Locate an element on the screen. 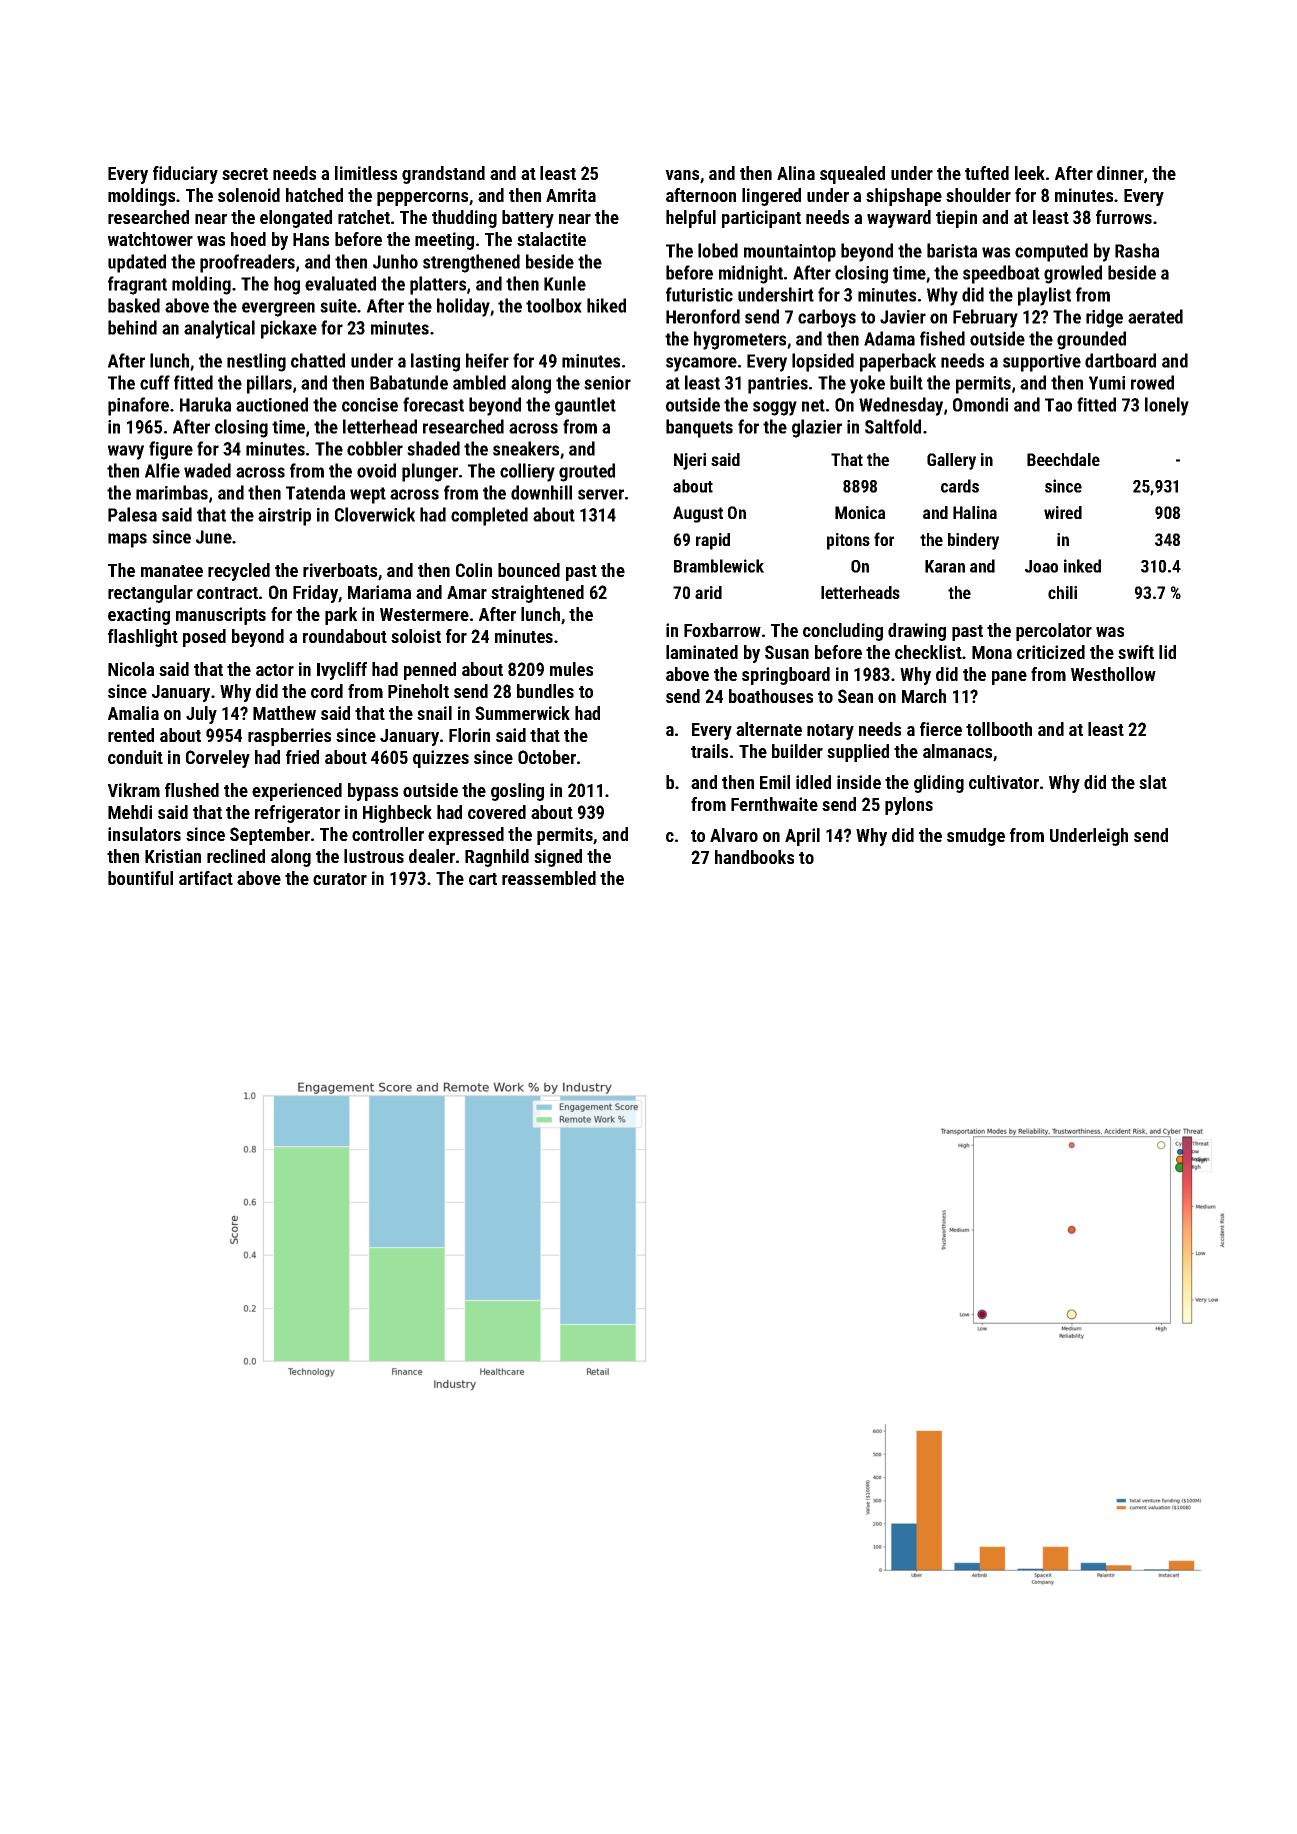  inked is located at coordinates (1082, 566).
